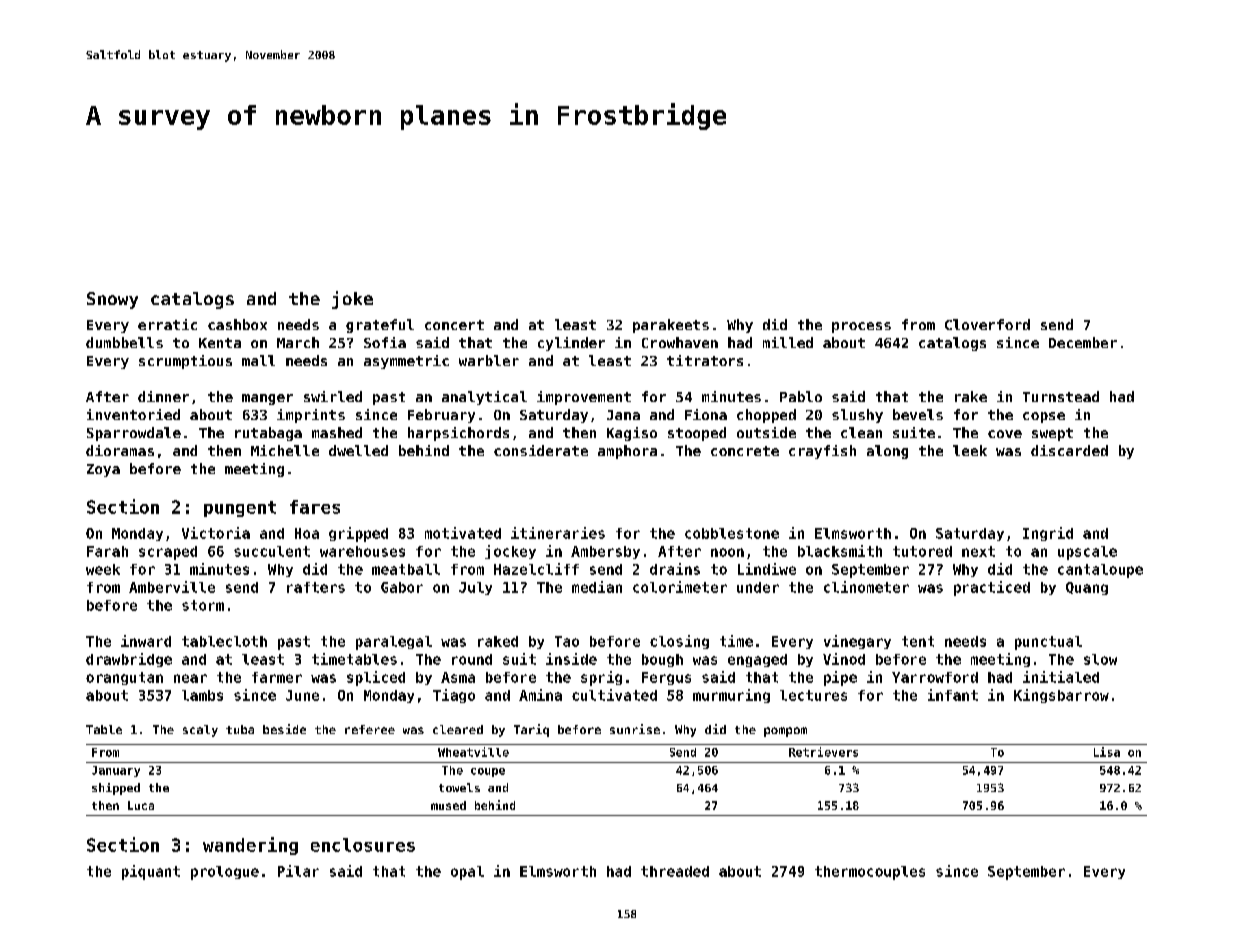  Describe the element at coordinates (987, 324) in the screenshot. I see `Cloverford` at that location.
